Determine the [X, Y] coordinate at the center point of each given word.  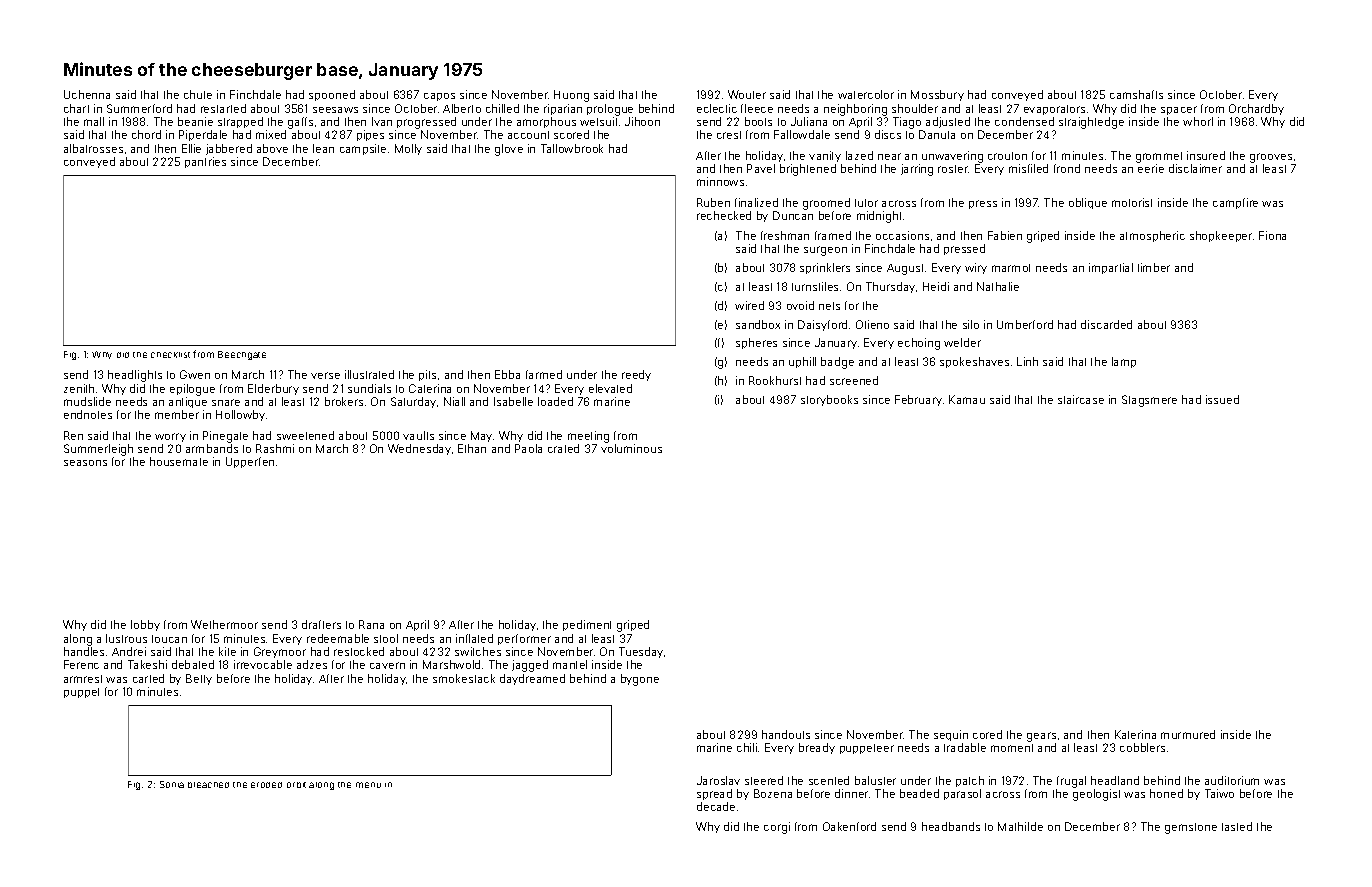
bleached [208, 785]
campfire [1235, 203]
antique [188, 402]
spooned [332, 95]
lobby [145, 625]
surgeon [825, 251]
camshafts [1136, 94]
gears [1041, 737]
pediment [587, 625]
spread [714, 794]
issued [1222, 399]
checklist [170, 355]
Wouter [747, 94]
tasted [1237, 826]
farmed [544, 374]
